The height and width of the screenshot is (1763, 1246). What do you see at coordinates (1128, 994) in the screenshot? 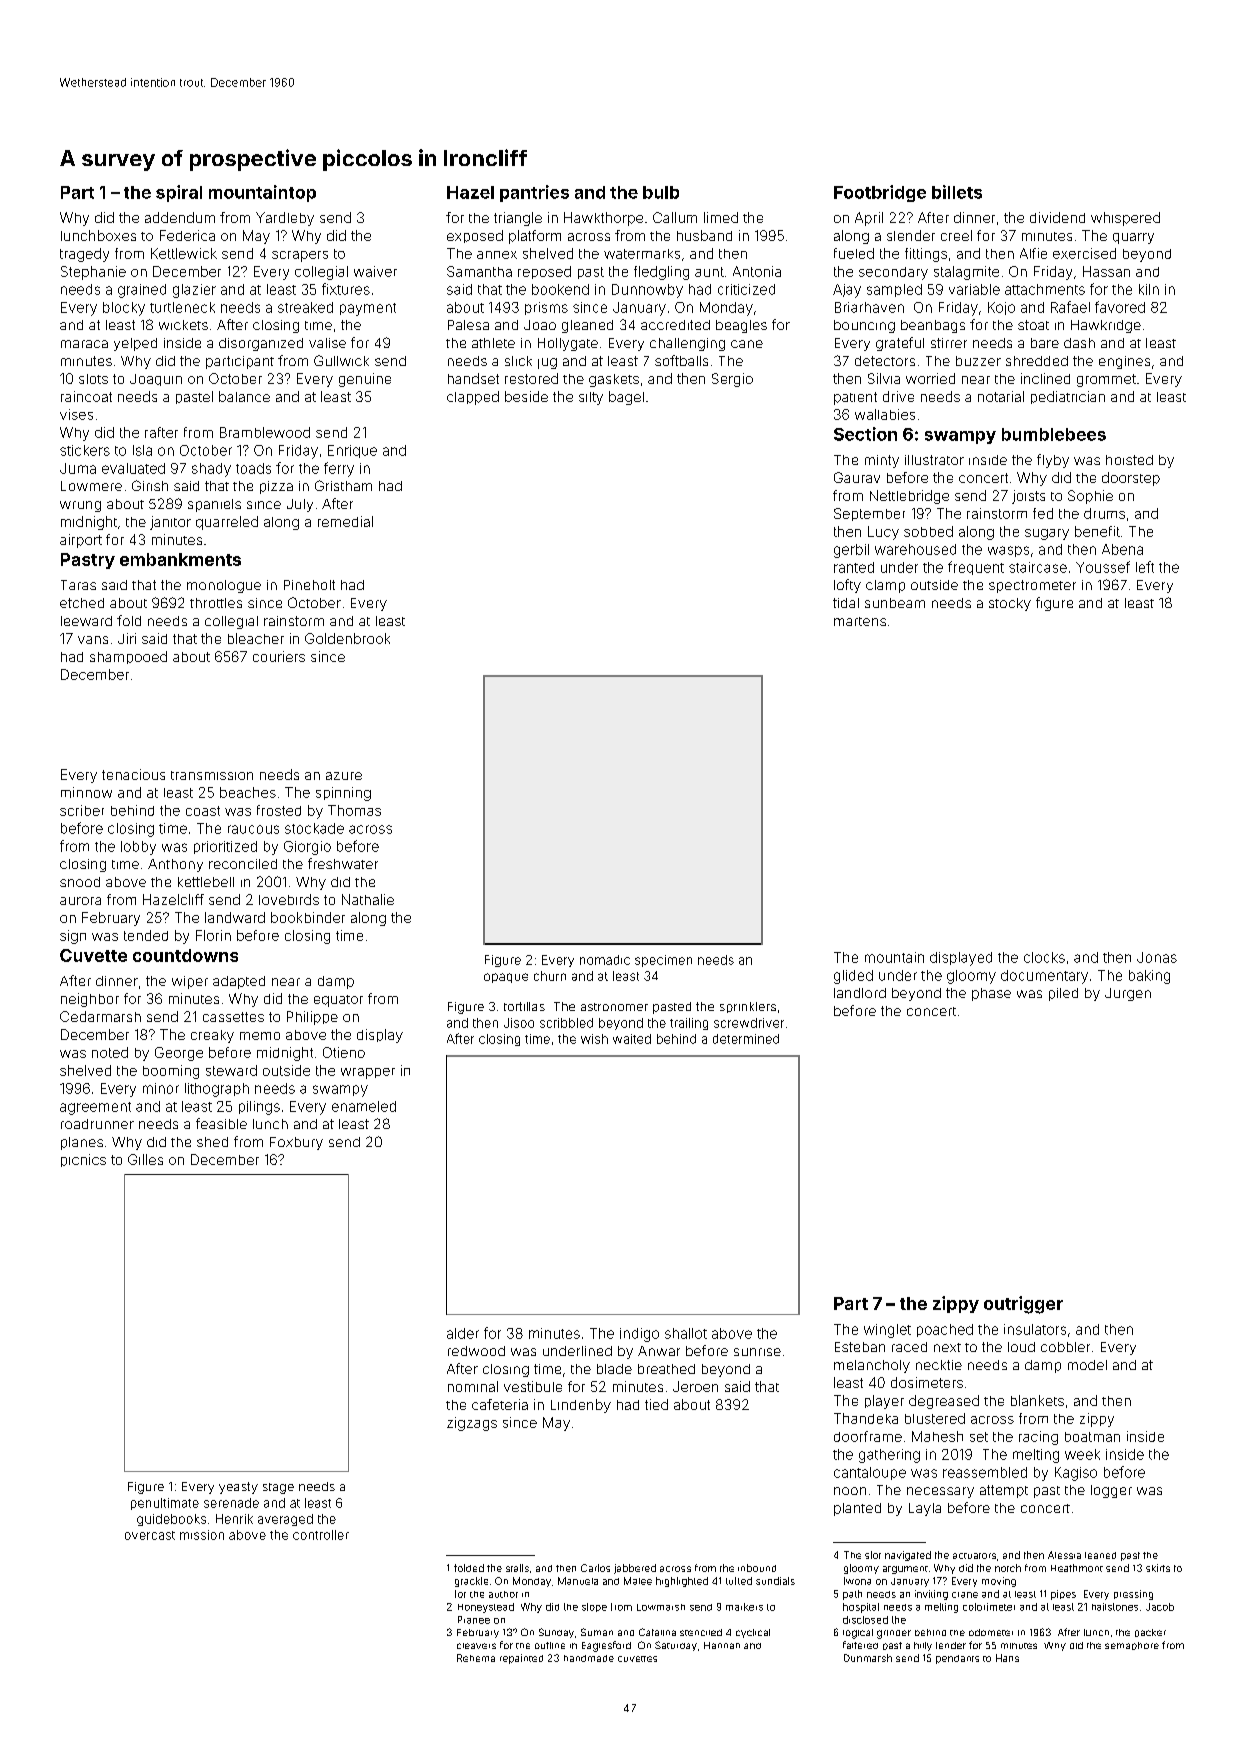
I see `Jurgen` at bounding box center [1128, 994].
